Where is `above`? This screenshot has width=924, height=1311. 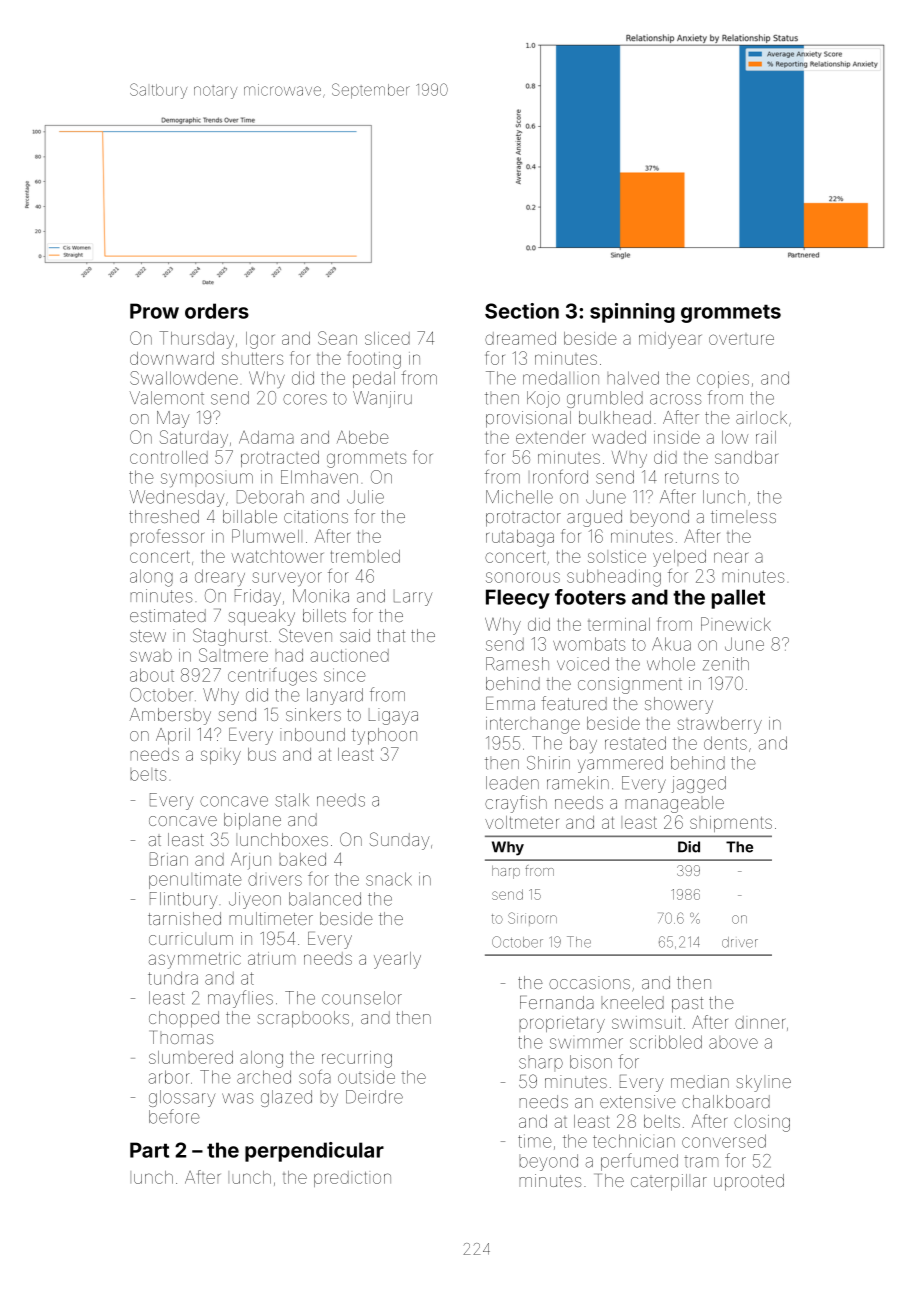 above is located at coordinates (733, 1043).
